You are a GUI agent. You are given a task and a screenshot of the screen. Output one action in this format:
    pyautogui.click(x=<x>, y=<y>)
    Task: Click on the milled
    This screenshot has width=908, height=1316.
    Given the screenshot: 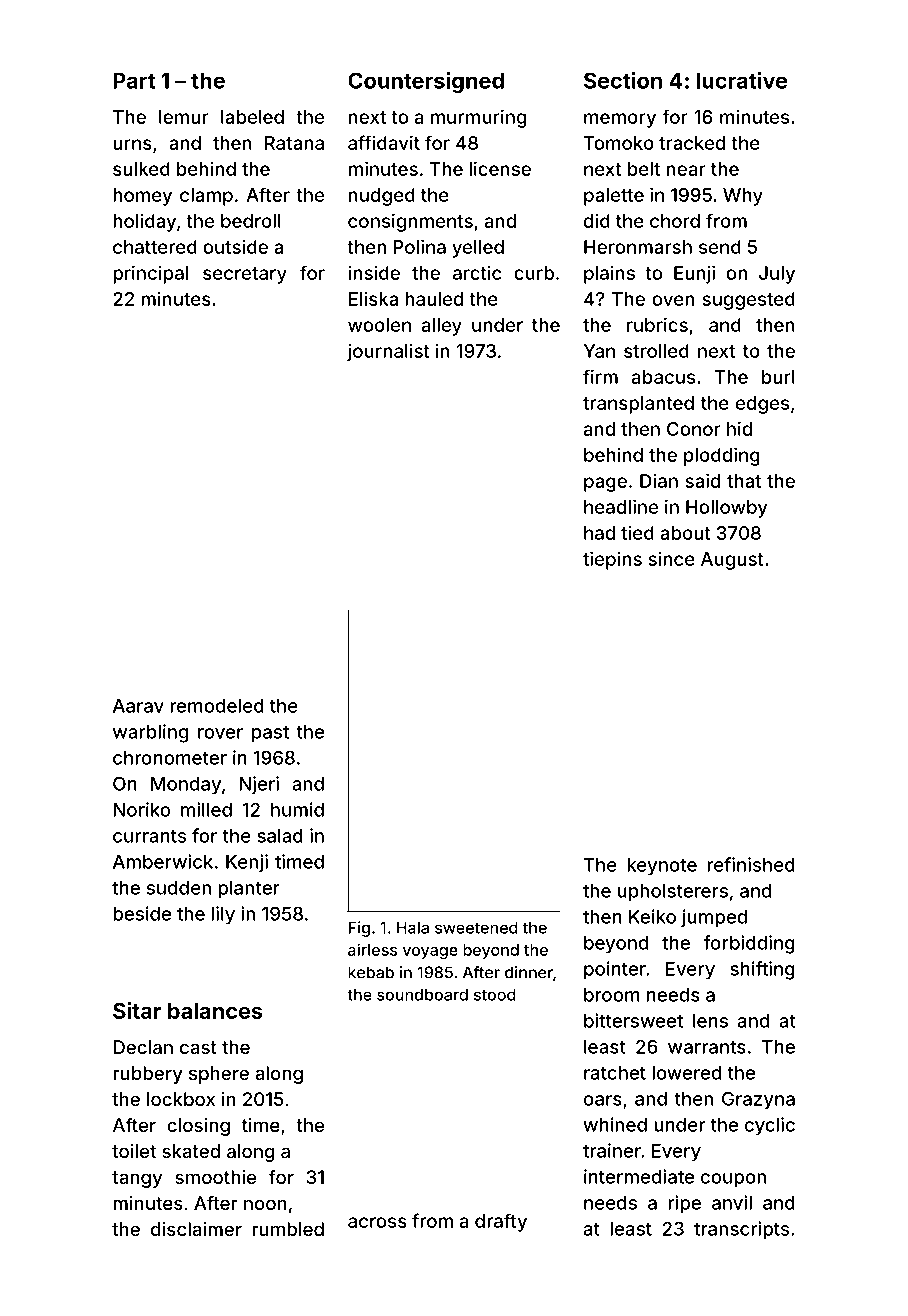 What is the action you would take?
    pyautogui.click(x=206, y=809)
